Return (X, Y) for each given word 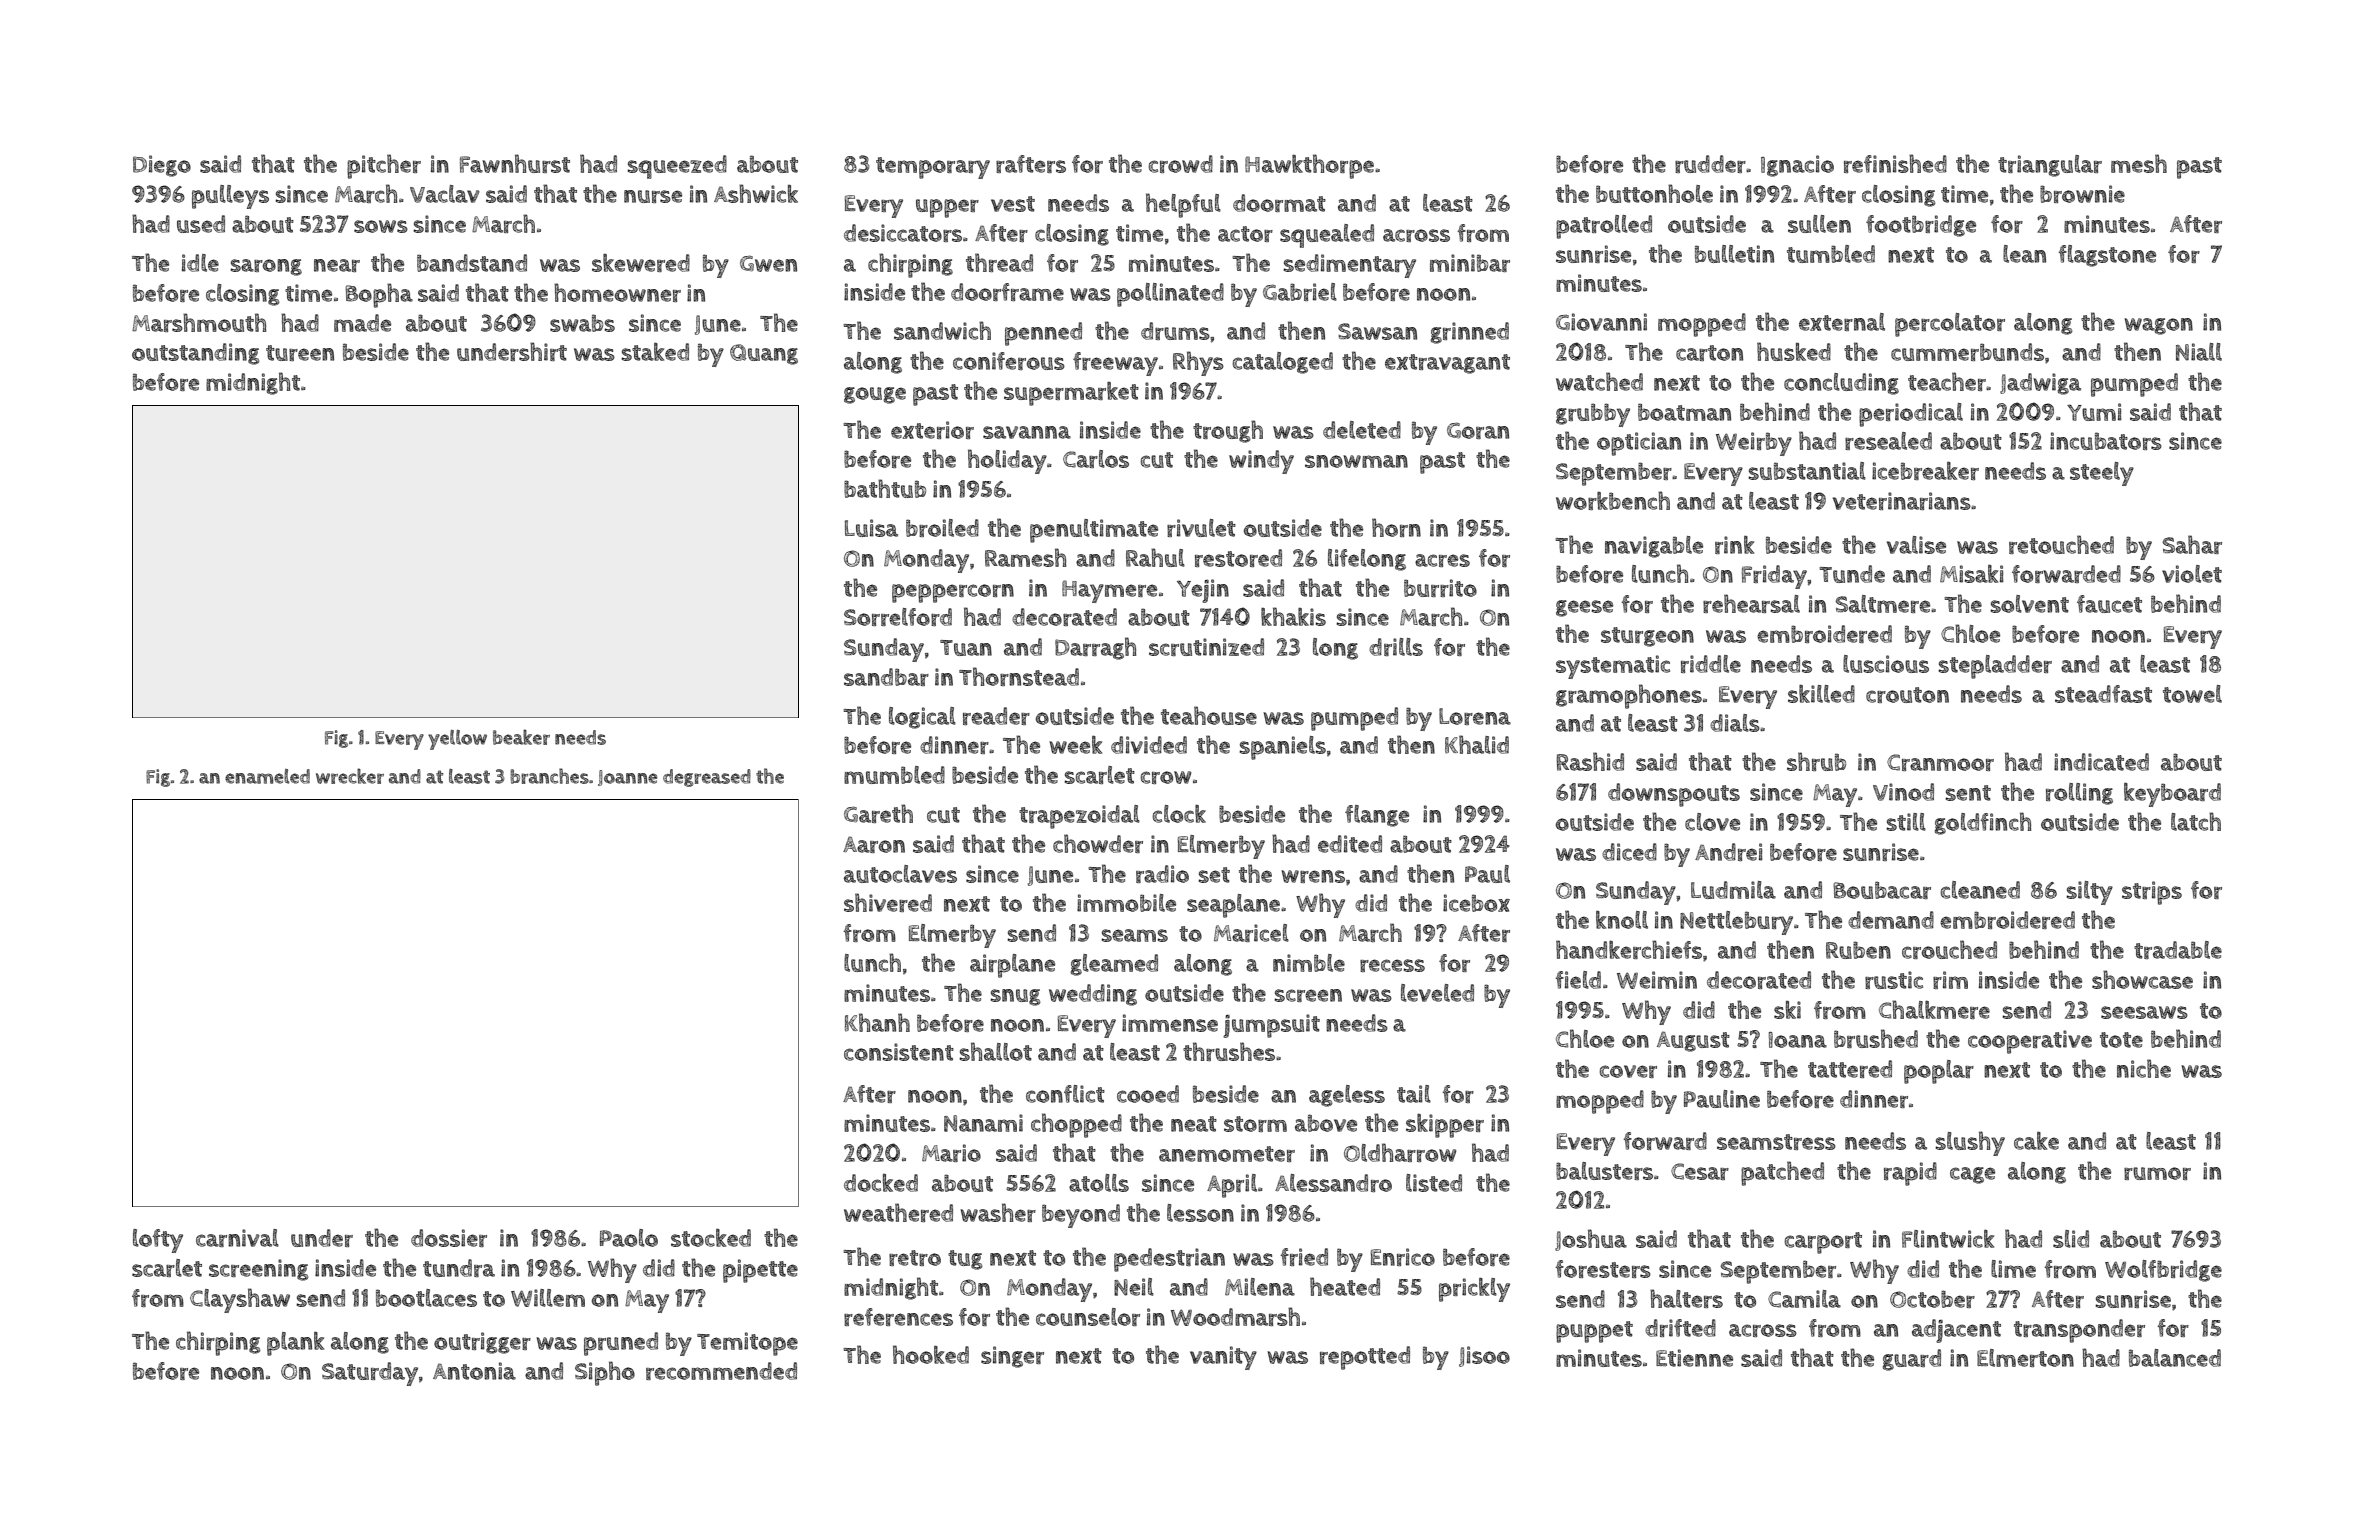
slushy (1970, 1143)
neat (1194, 1124)
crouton (1907, 695)
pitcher (384, 166)
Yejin (1203, 591)
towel (2192, 694)
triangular (2050, 166)
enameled (267, 776)
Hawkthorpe (1309, 166)
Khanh (877, 1022)
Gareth (878, 813)
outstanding (196, 354)
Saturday (370, 1374)
